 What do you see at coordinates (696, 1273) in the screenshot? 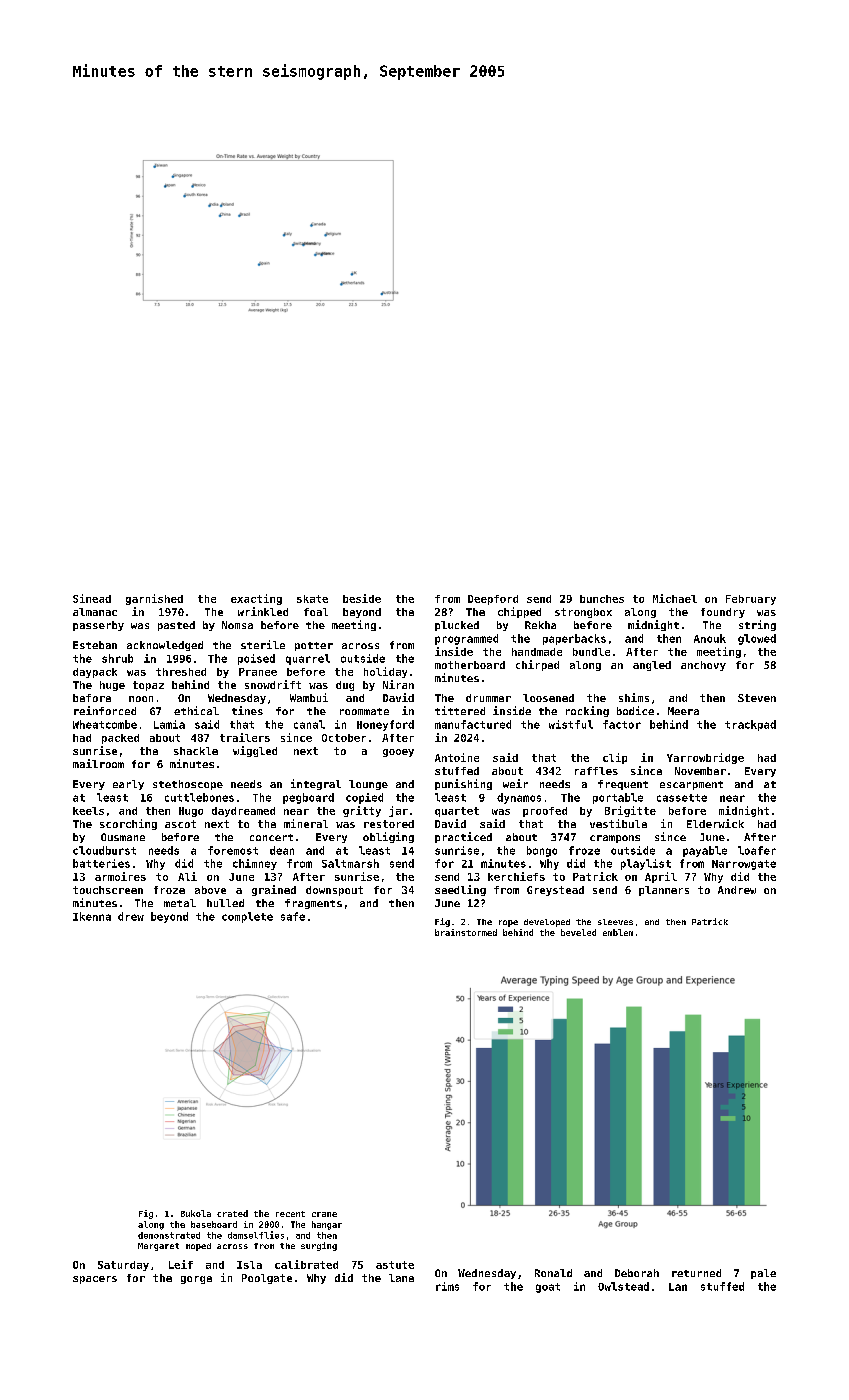
I see `returned` at bounding box center [696, 1273].
